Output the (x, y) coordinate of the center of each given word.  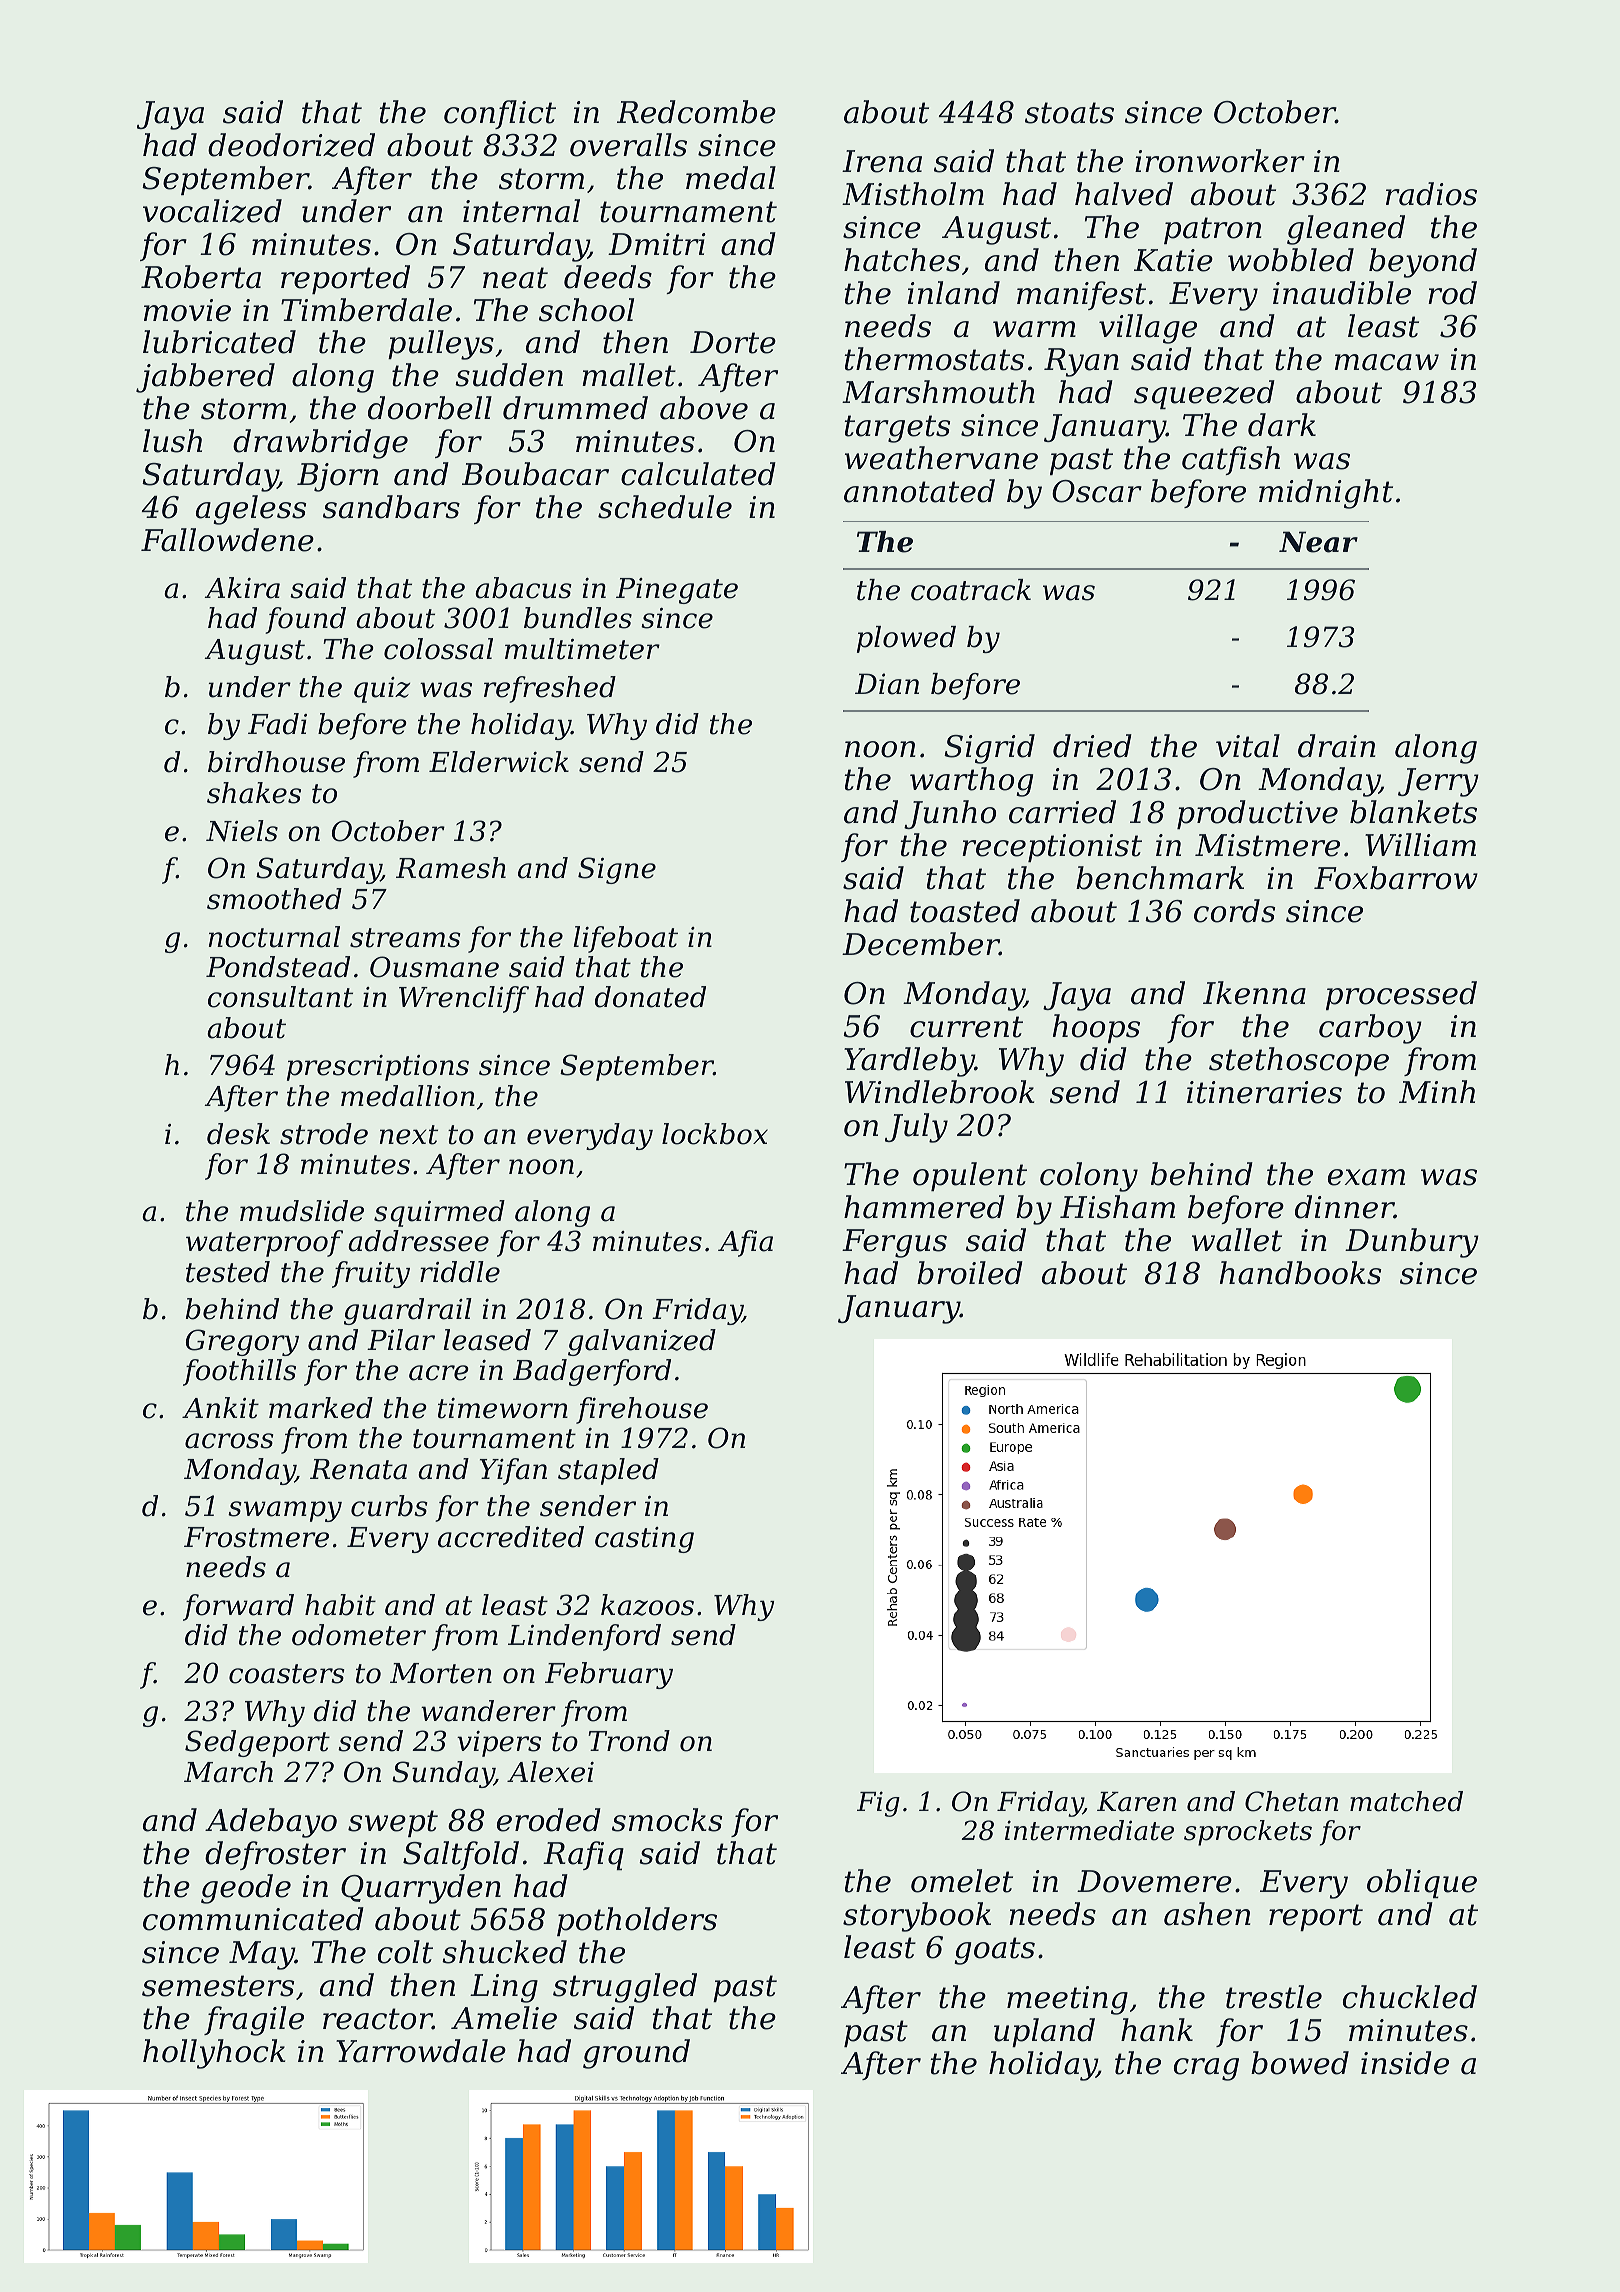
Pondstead (278, 967)
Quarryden (421, 1889)
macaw (1387, 362)
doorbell (430, 408)
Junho (950, 814)
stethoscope (1299, 1061)
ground (636, 2054)
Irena (882, 161)
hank (1157, 2030)
